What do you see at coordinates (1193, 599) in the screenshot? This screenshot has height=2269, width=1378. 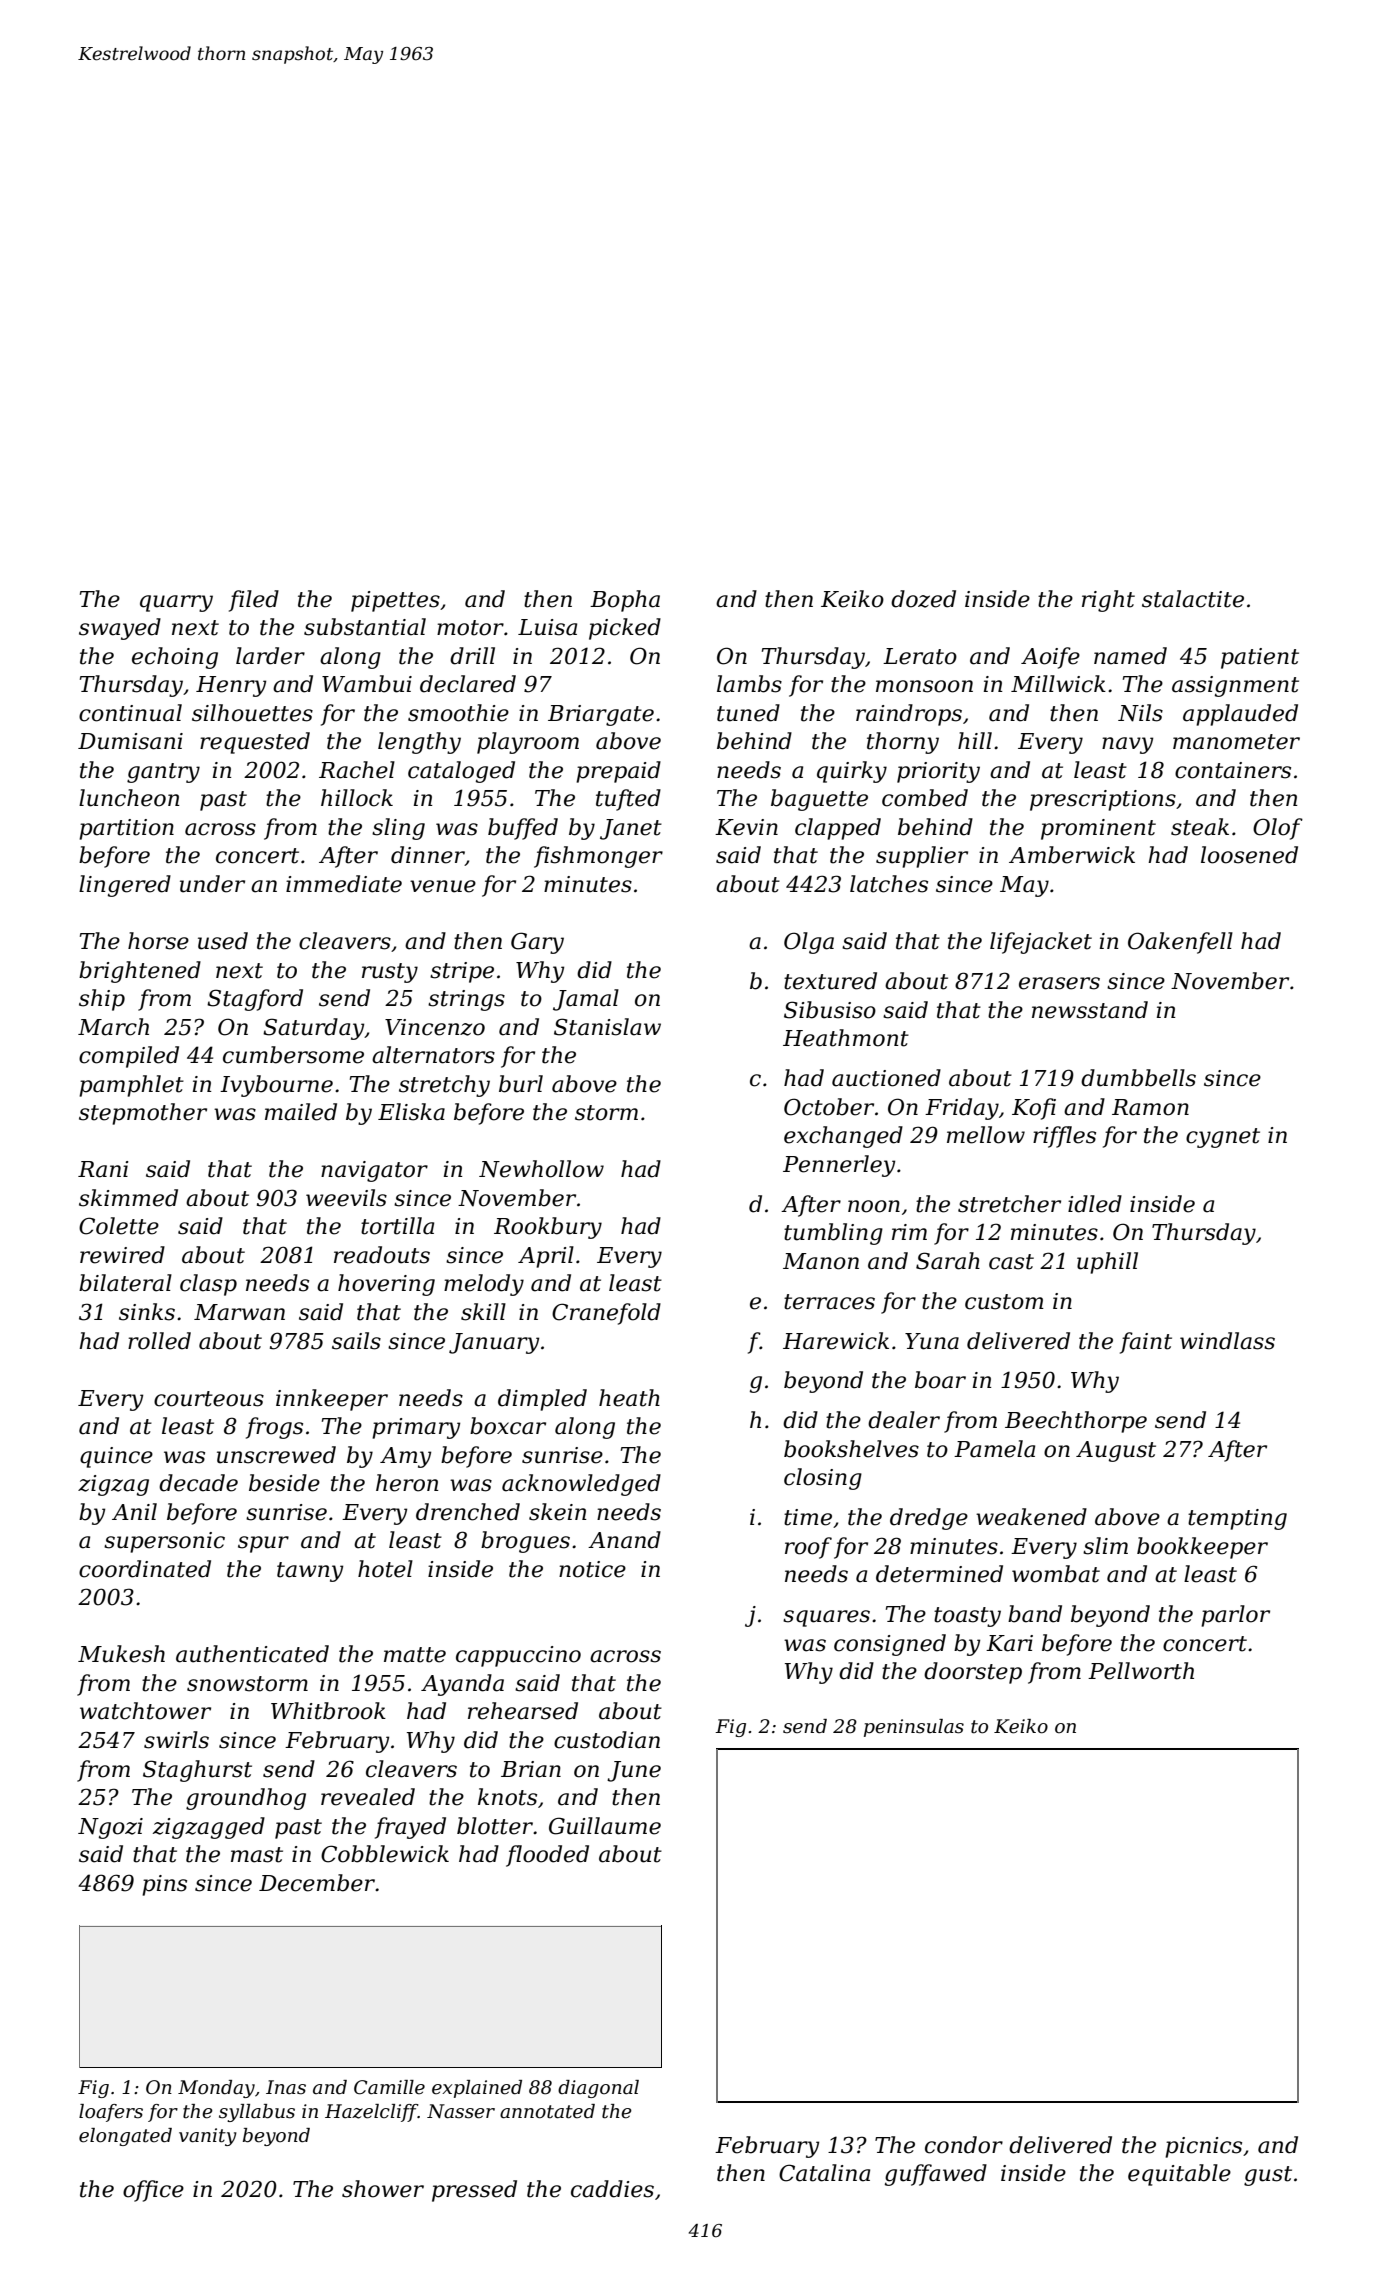 I see `stalactite` at bounding box center [1193, 599].
